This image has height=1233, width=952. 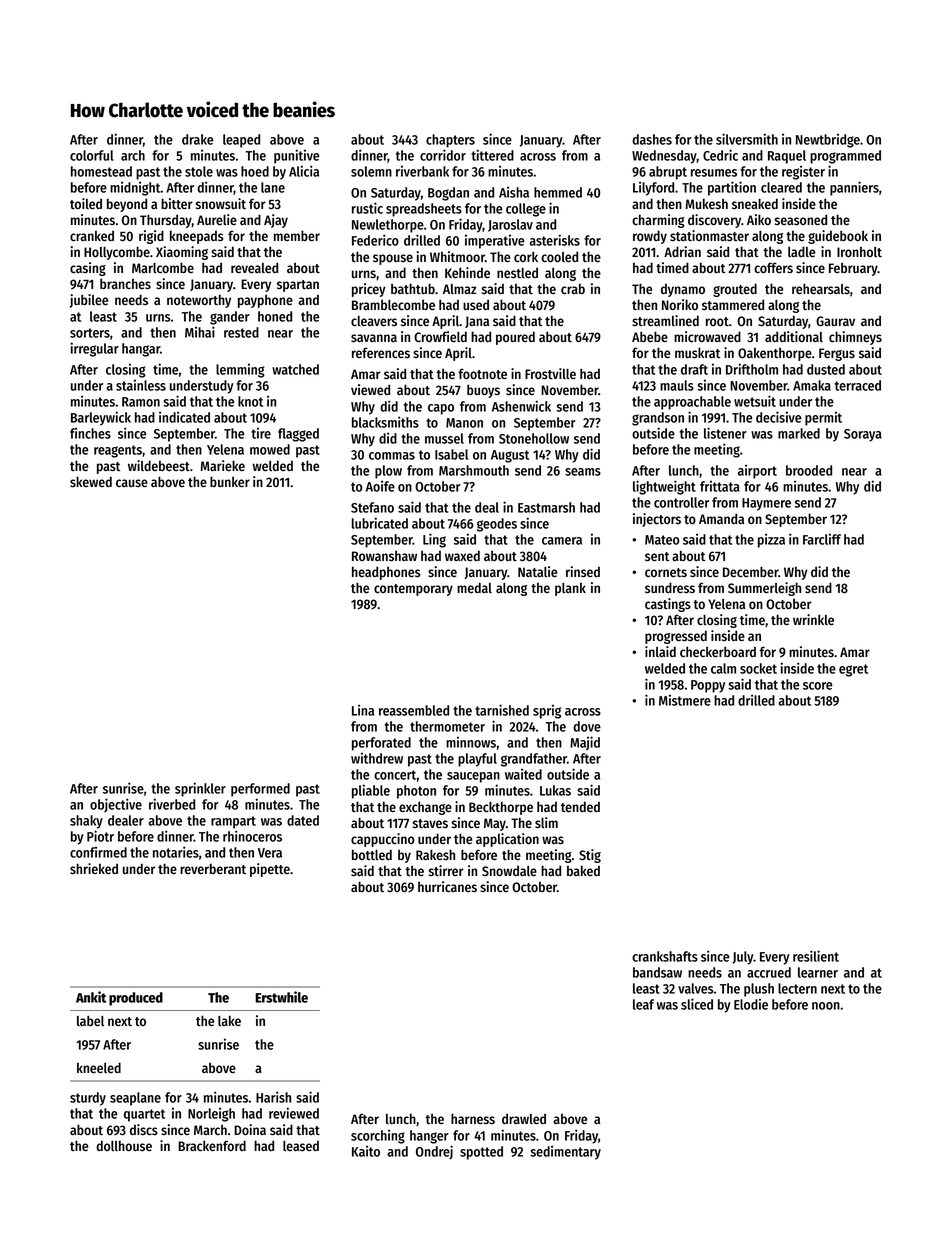 I want to click on skewed, so click(x=91, y=481).
